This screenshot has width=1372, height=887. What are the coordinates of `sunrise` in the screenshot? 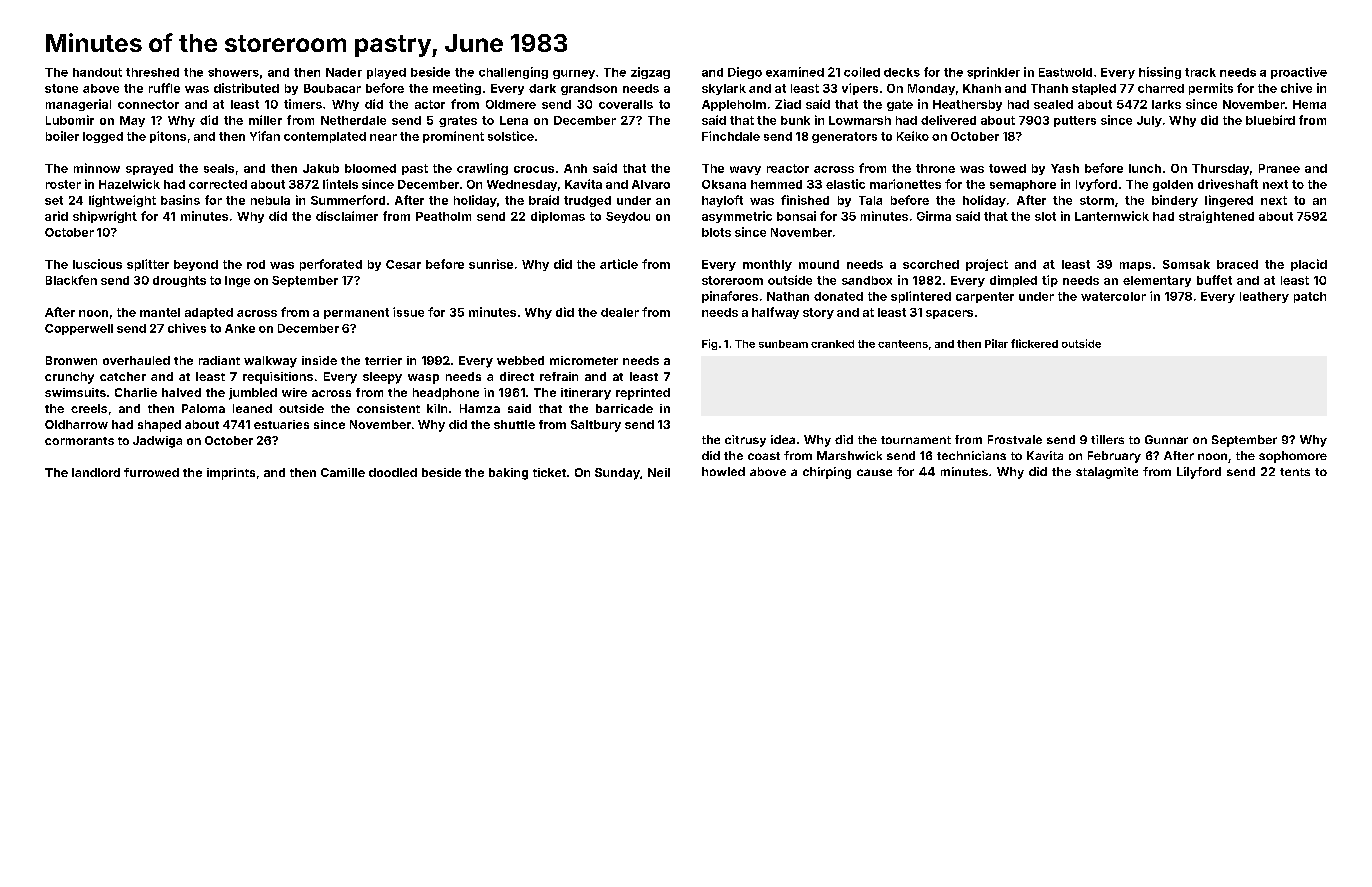 It's located at (491, 264).
